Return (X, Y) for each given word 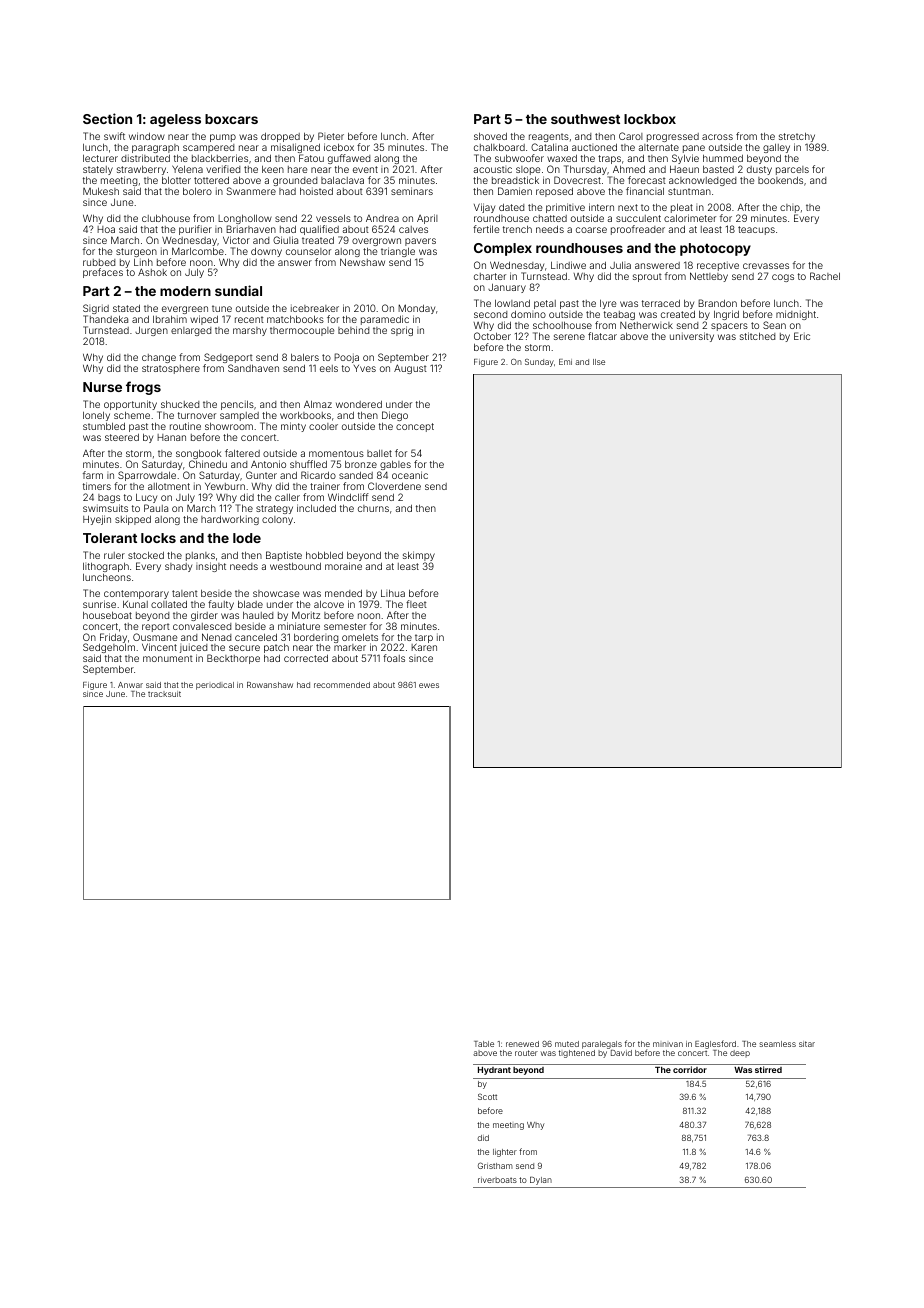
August (410, 369)
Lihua (393, 593)
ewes (429, 685)
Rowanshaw (270, 685)
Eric (802, 336)
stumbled (104, 426)
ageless (175, 120)
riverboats (497, 1180)
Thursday (585, 170)
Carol (631, 136)
